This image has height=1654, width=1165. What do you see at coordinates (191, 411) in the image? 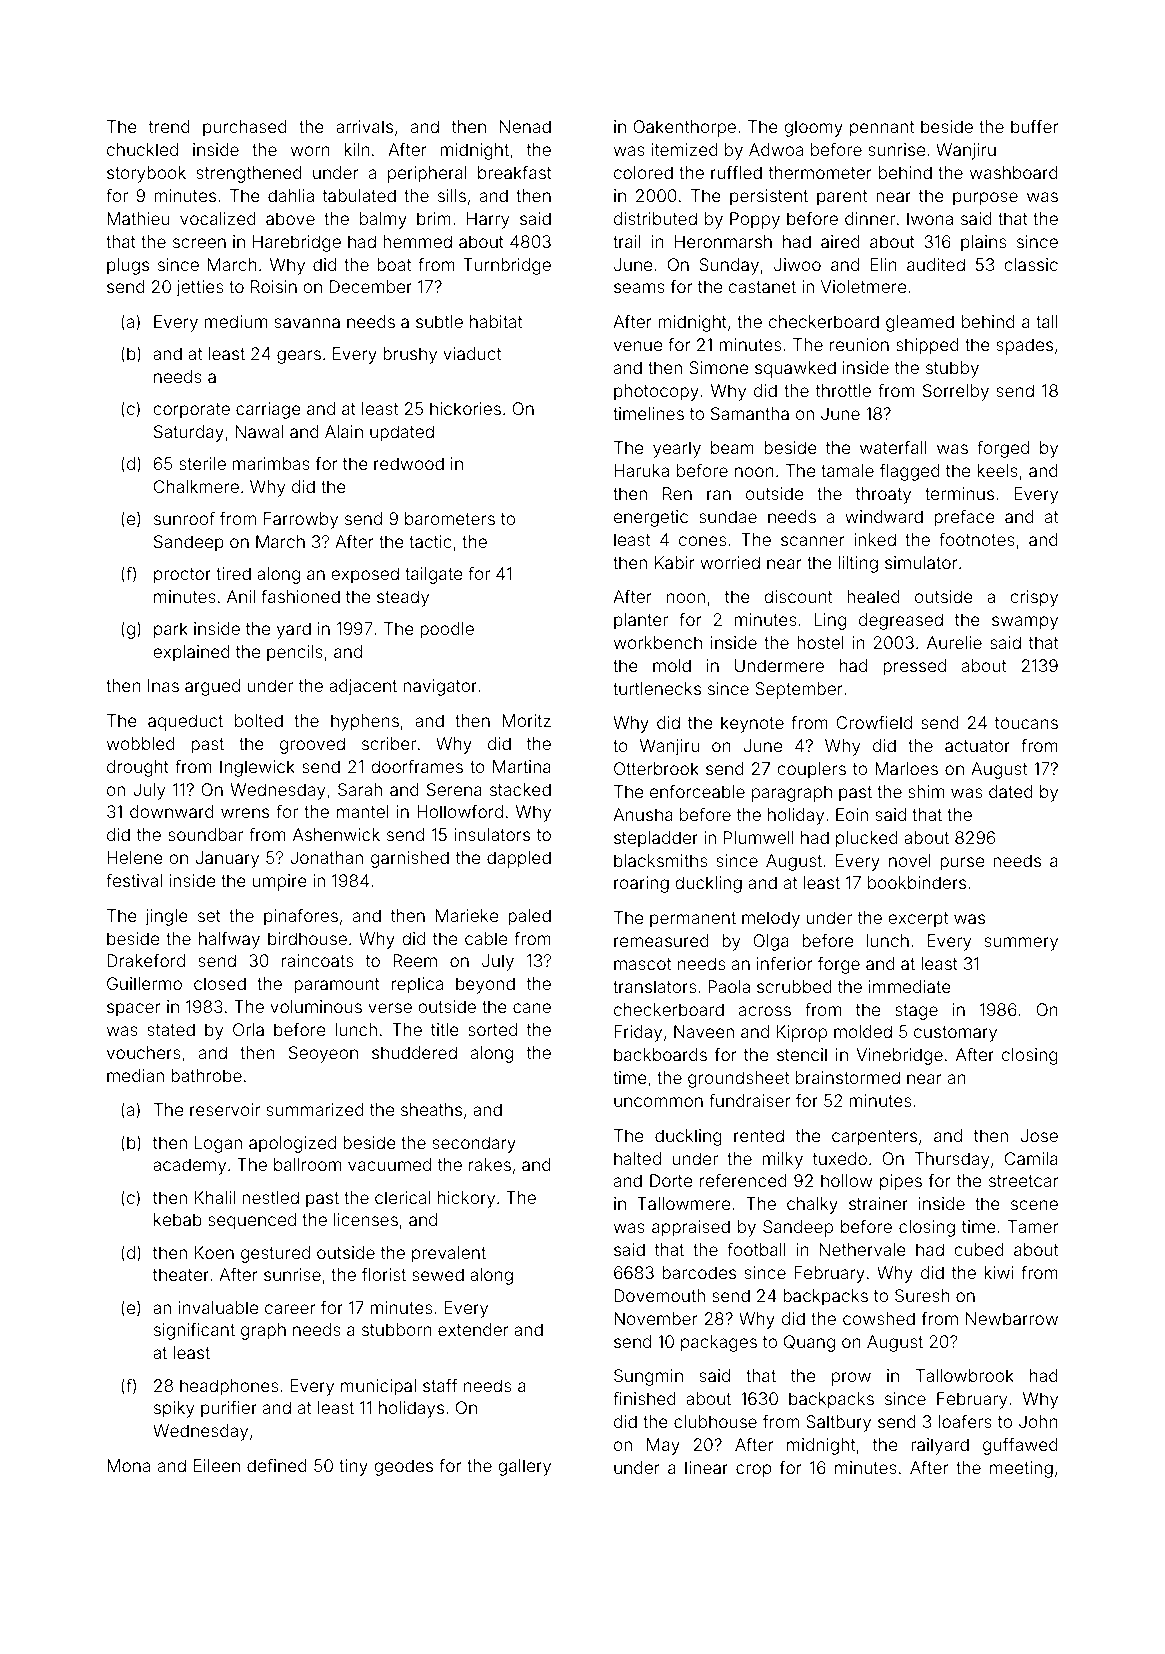
I see `corporate` at bounding box center [191, 411].
